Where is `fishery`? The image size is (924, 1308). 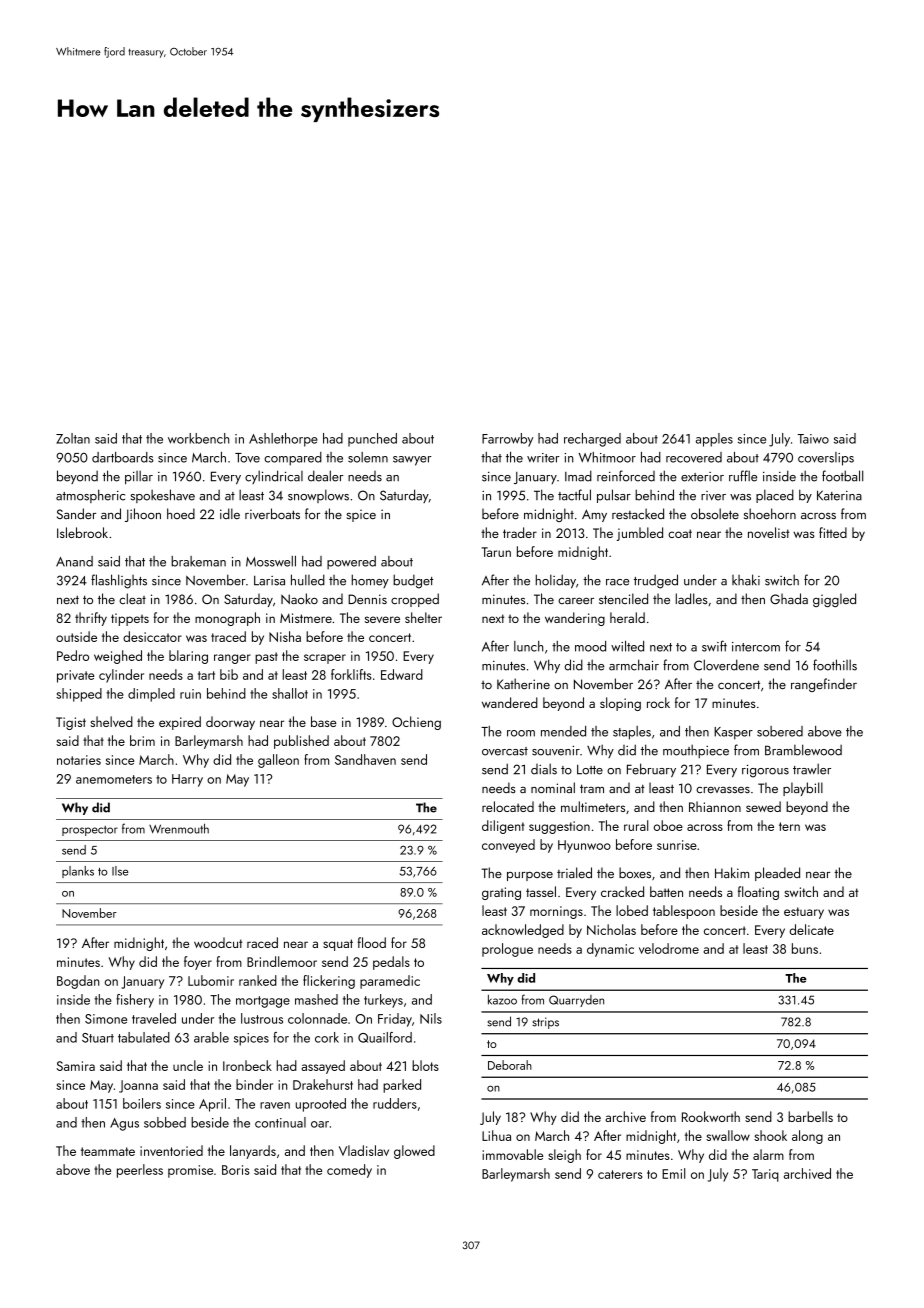
fishery is located at coordinates (135, 1001).
